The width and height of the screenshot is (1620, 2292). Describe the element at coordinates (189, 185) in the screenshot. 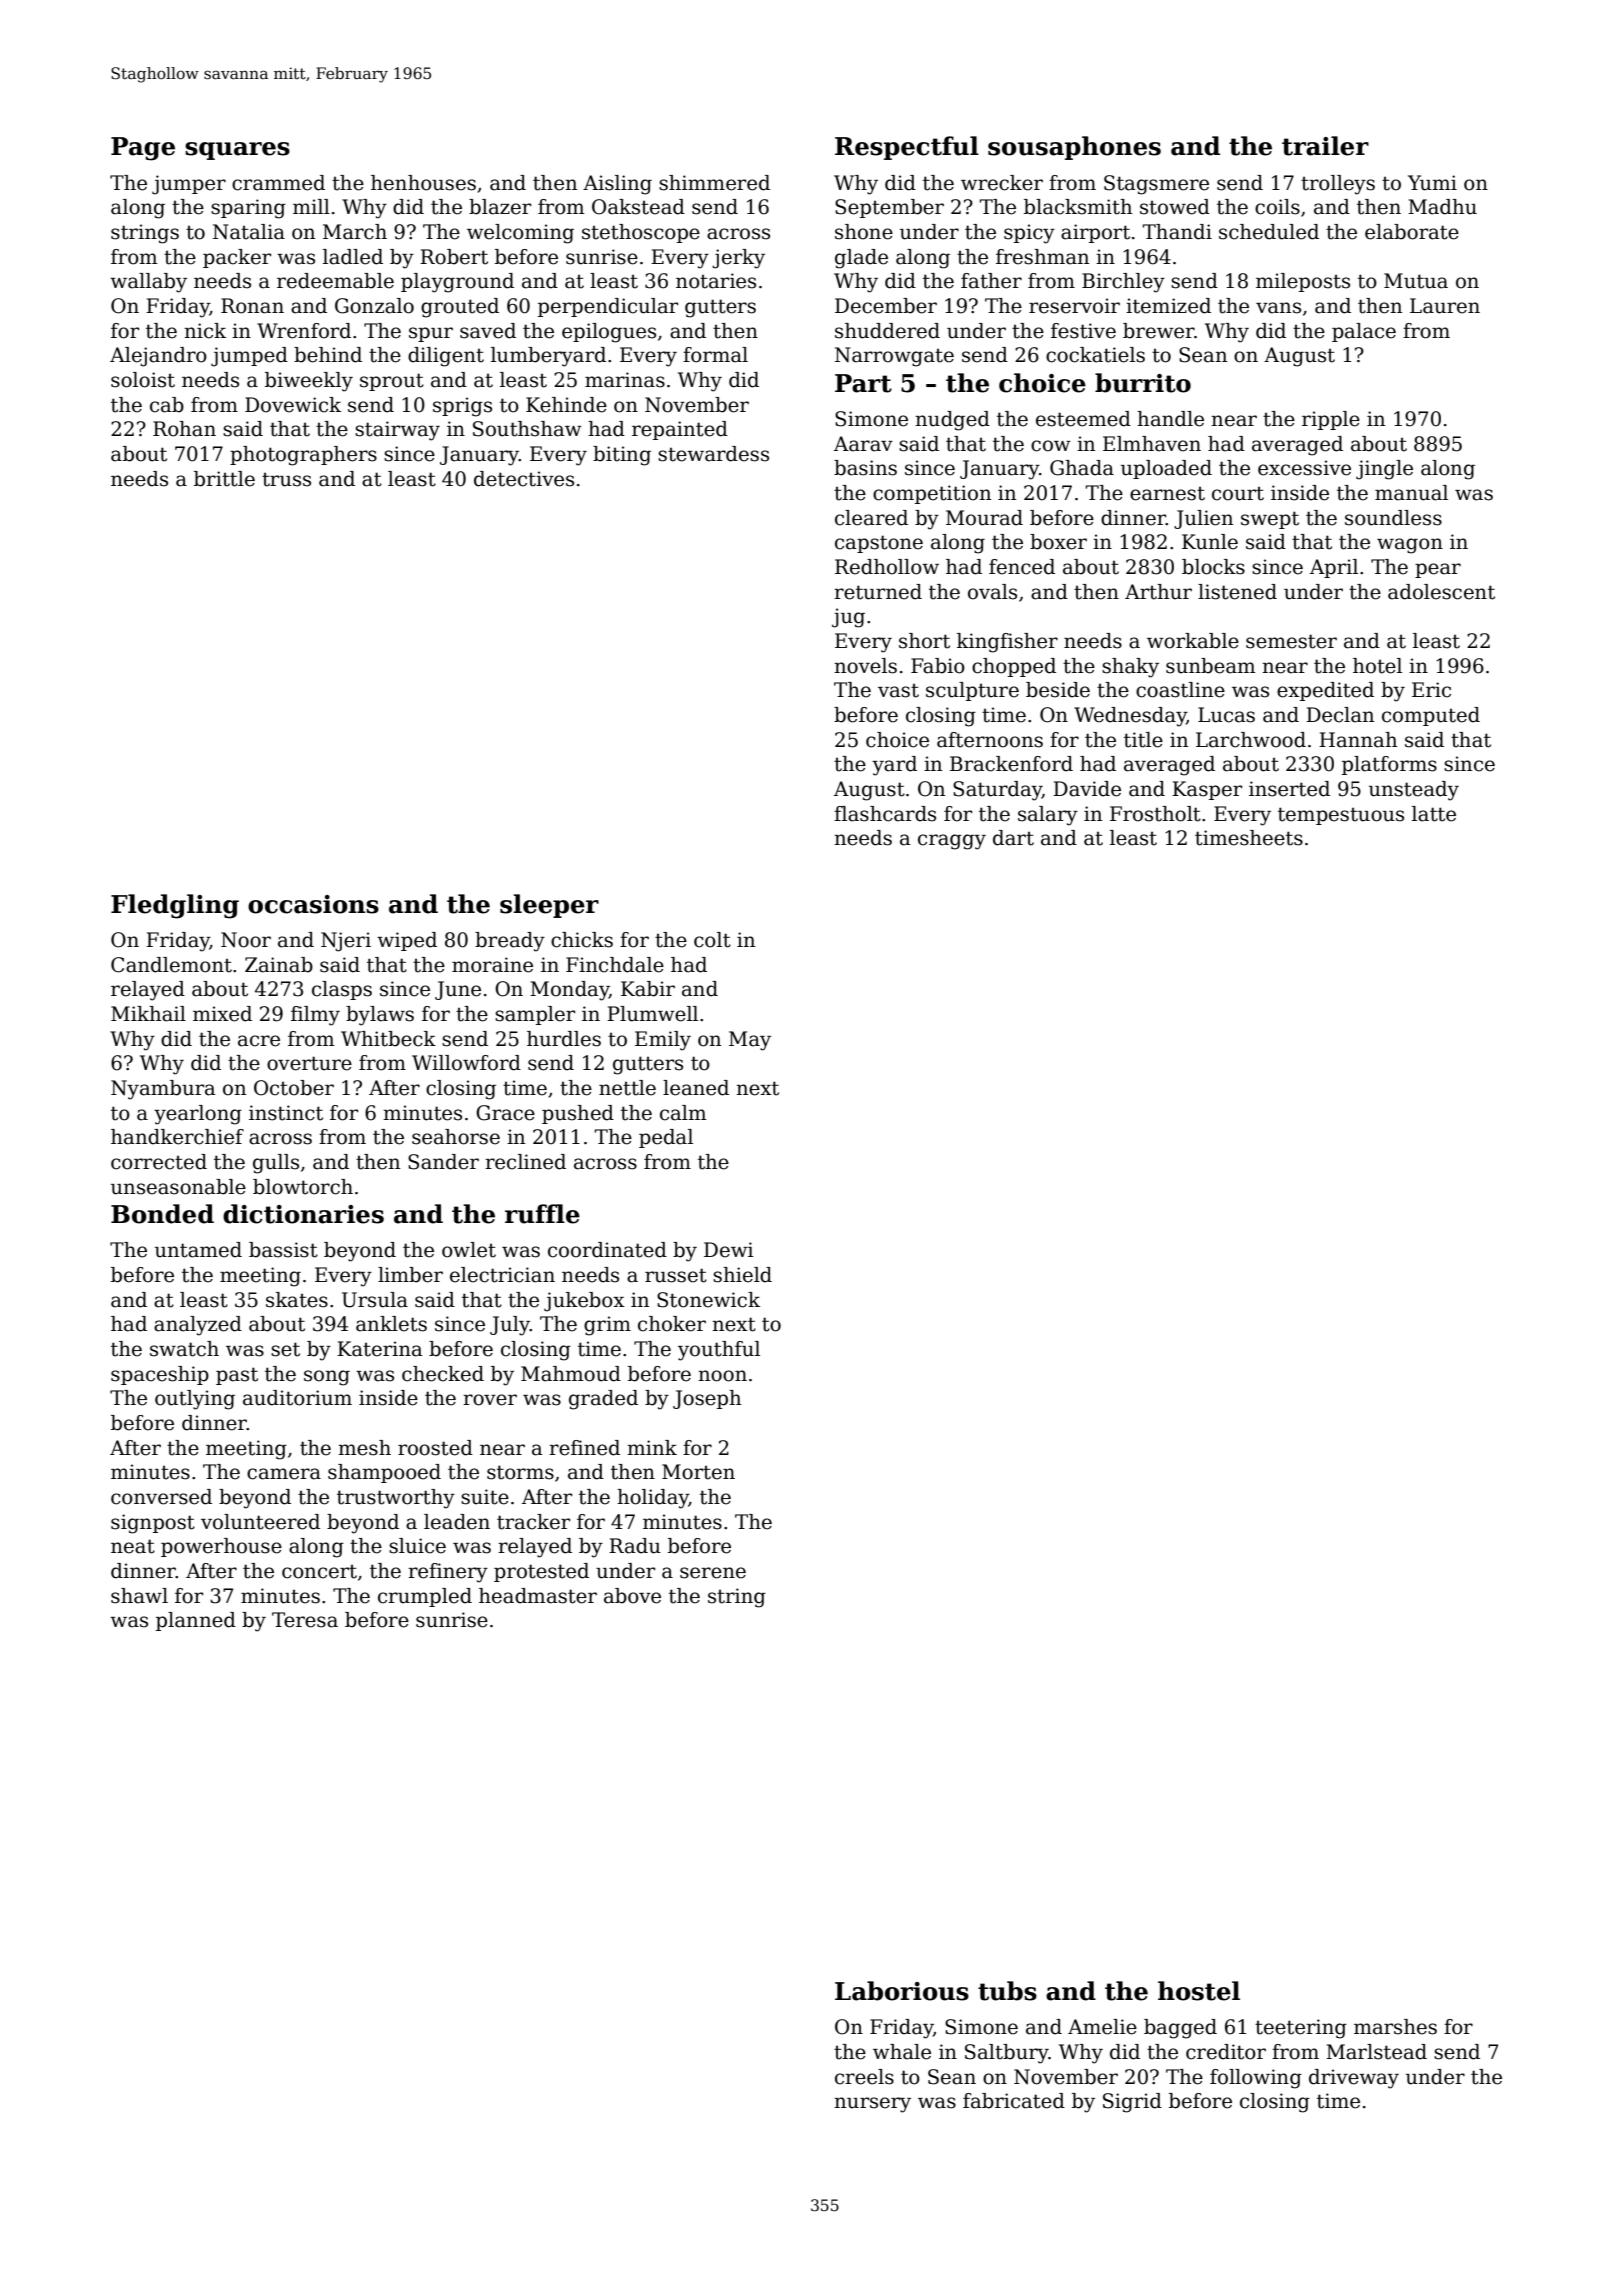

I see `jumper` at that location.
